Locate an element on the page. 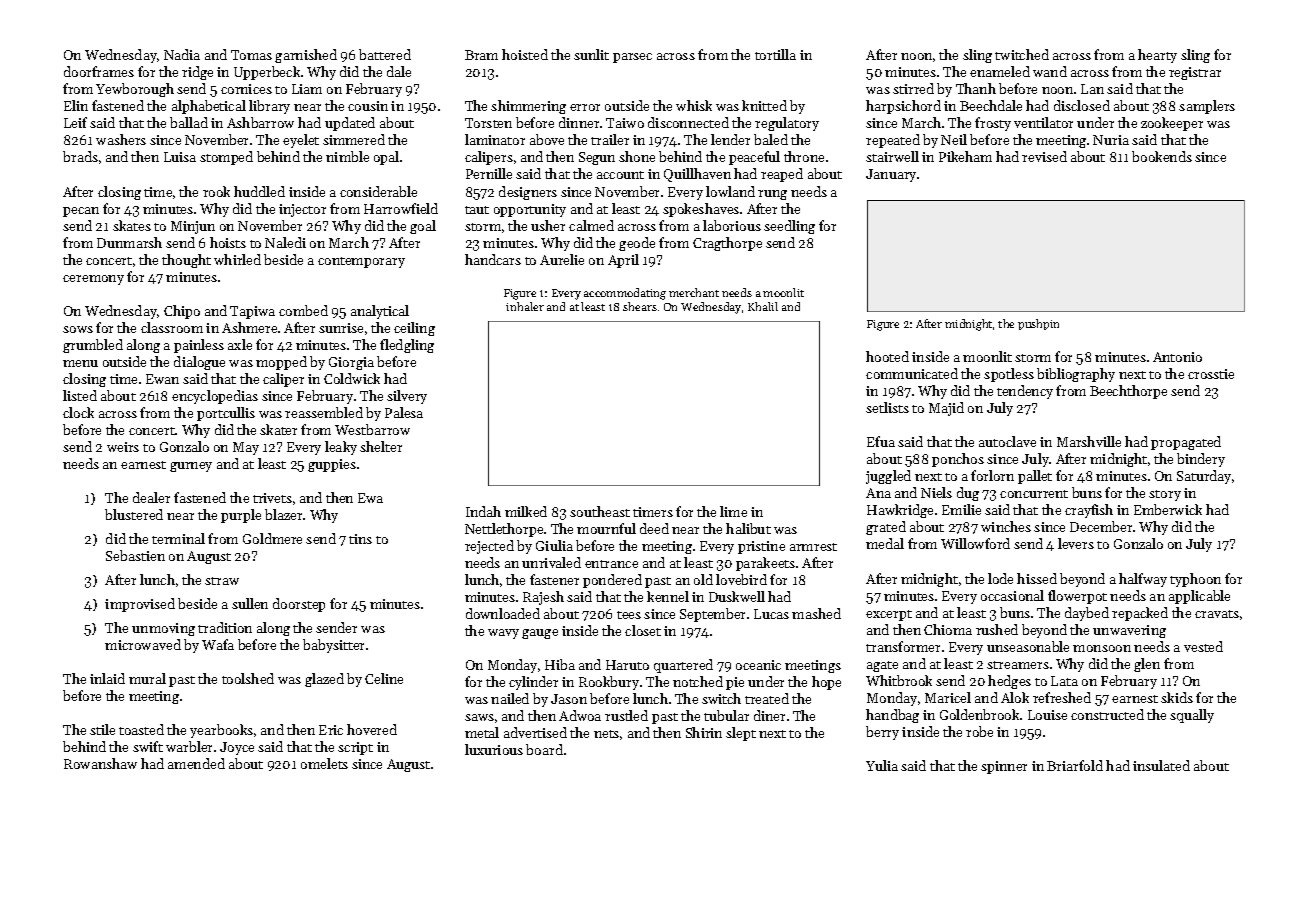  battered is located at coordinates (385, 54).
